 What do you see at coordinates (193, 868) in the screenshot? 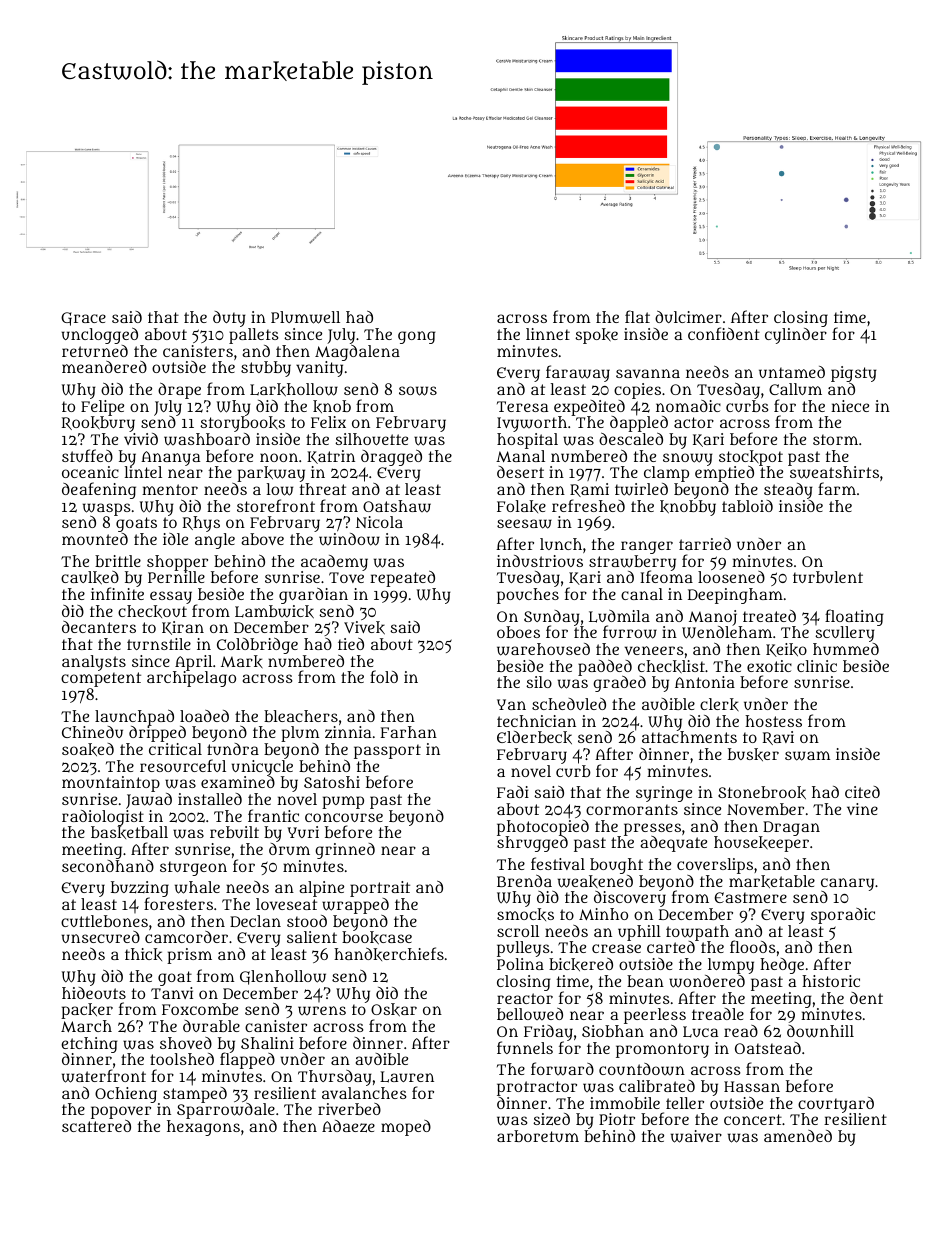
I see `sturgeon` at bounding box center [193, 868].
